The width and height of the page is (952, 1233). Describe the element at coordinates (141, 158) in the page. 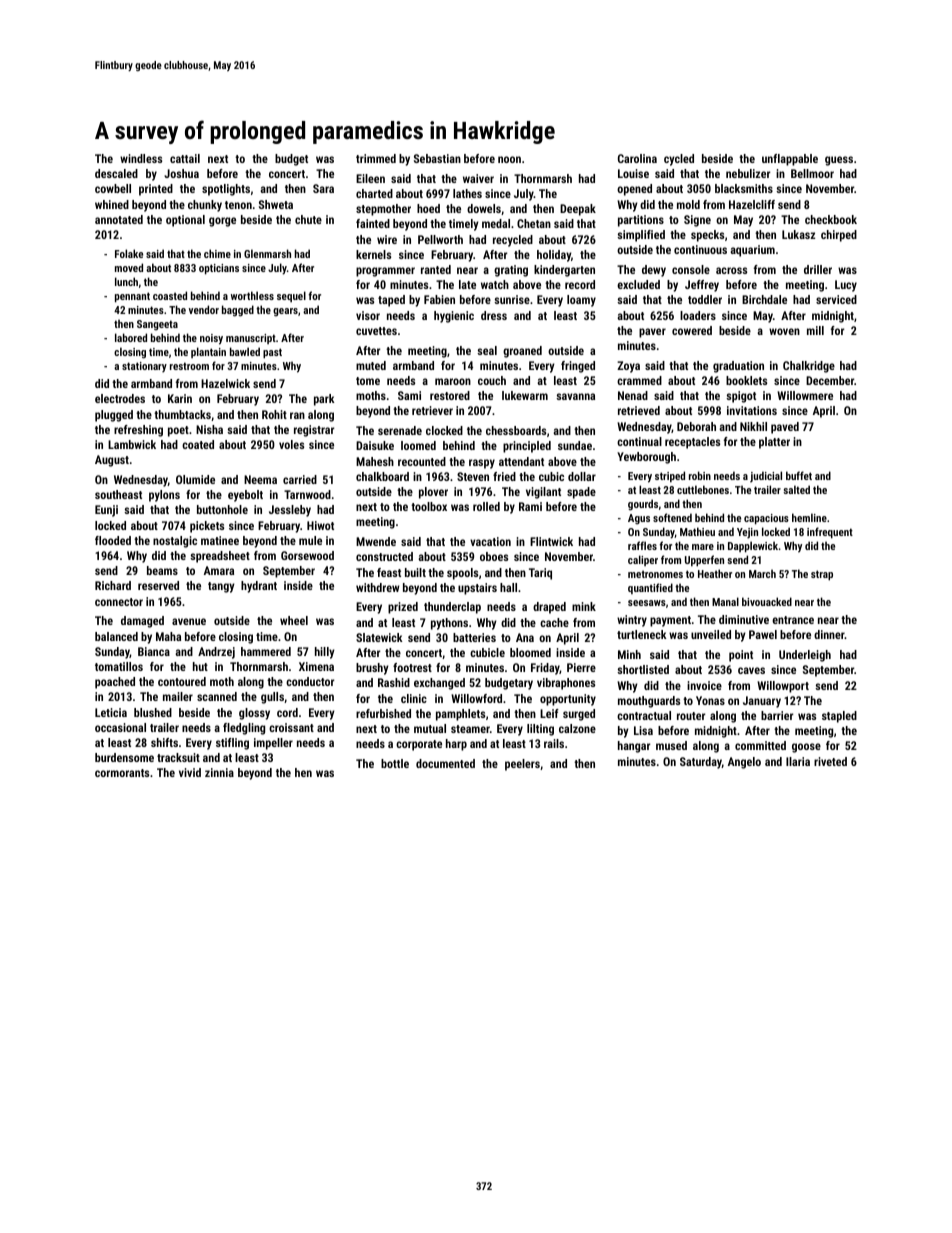

I see `windless` at that location.
